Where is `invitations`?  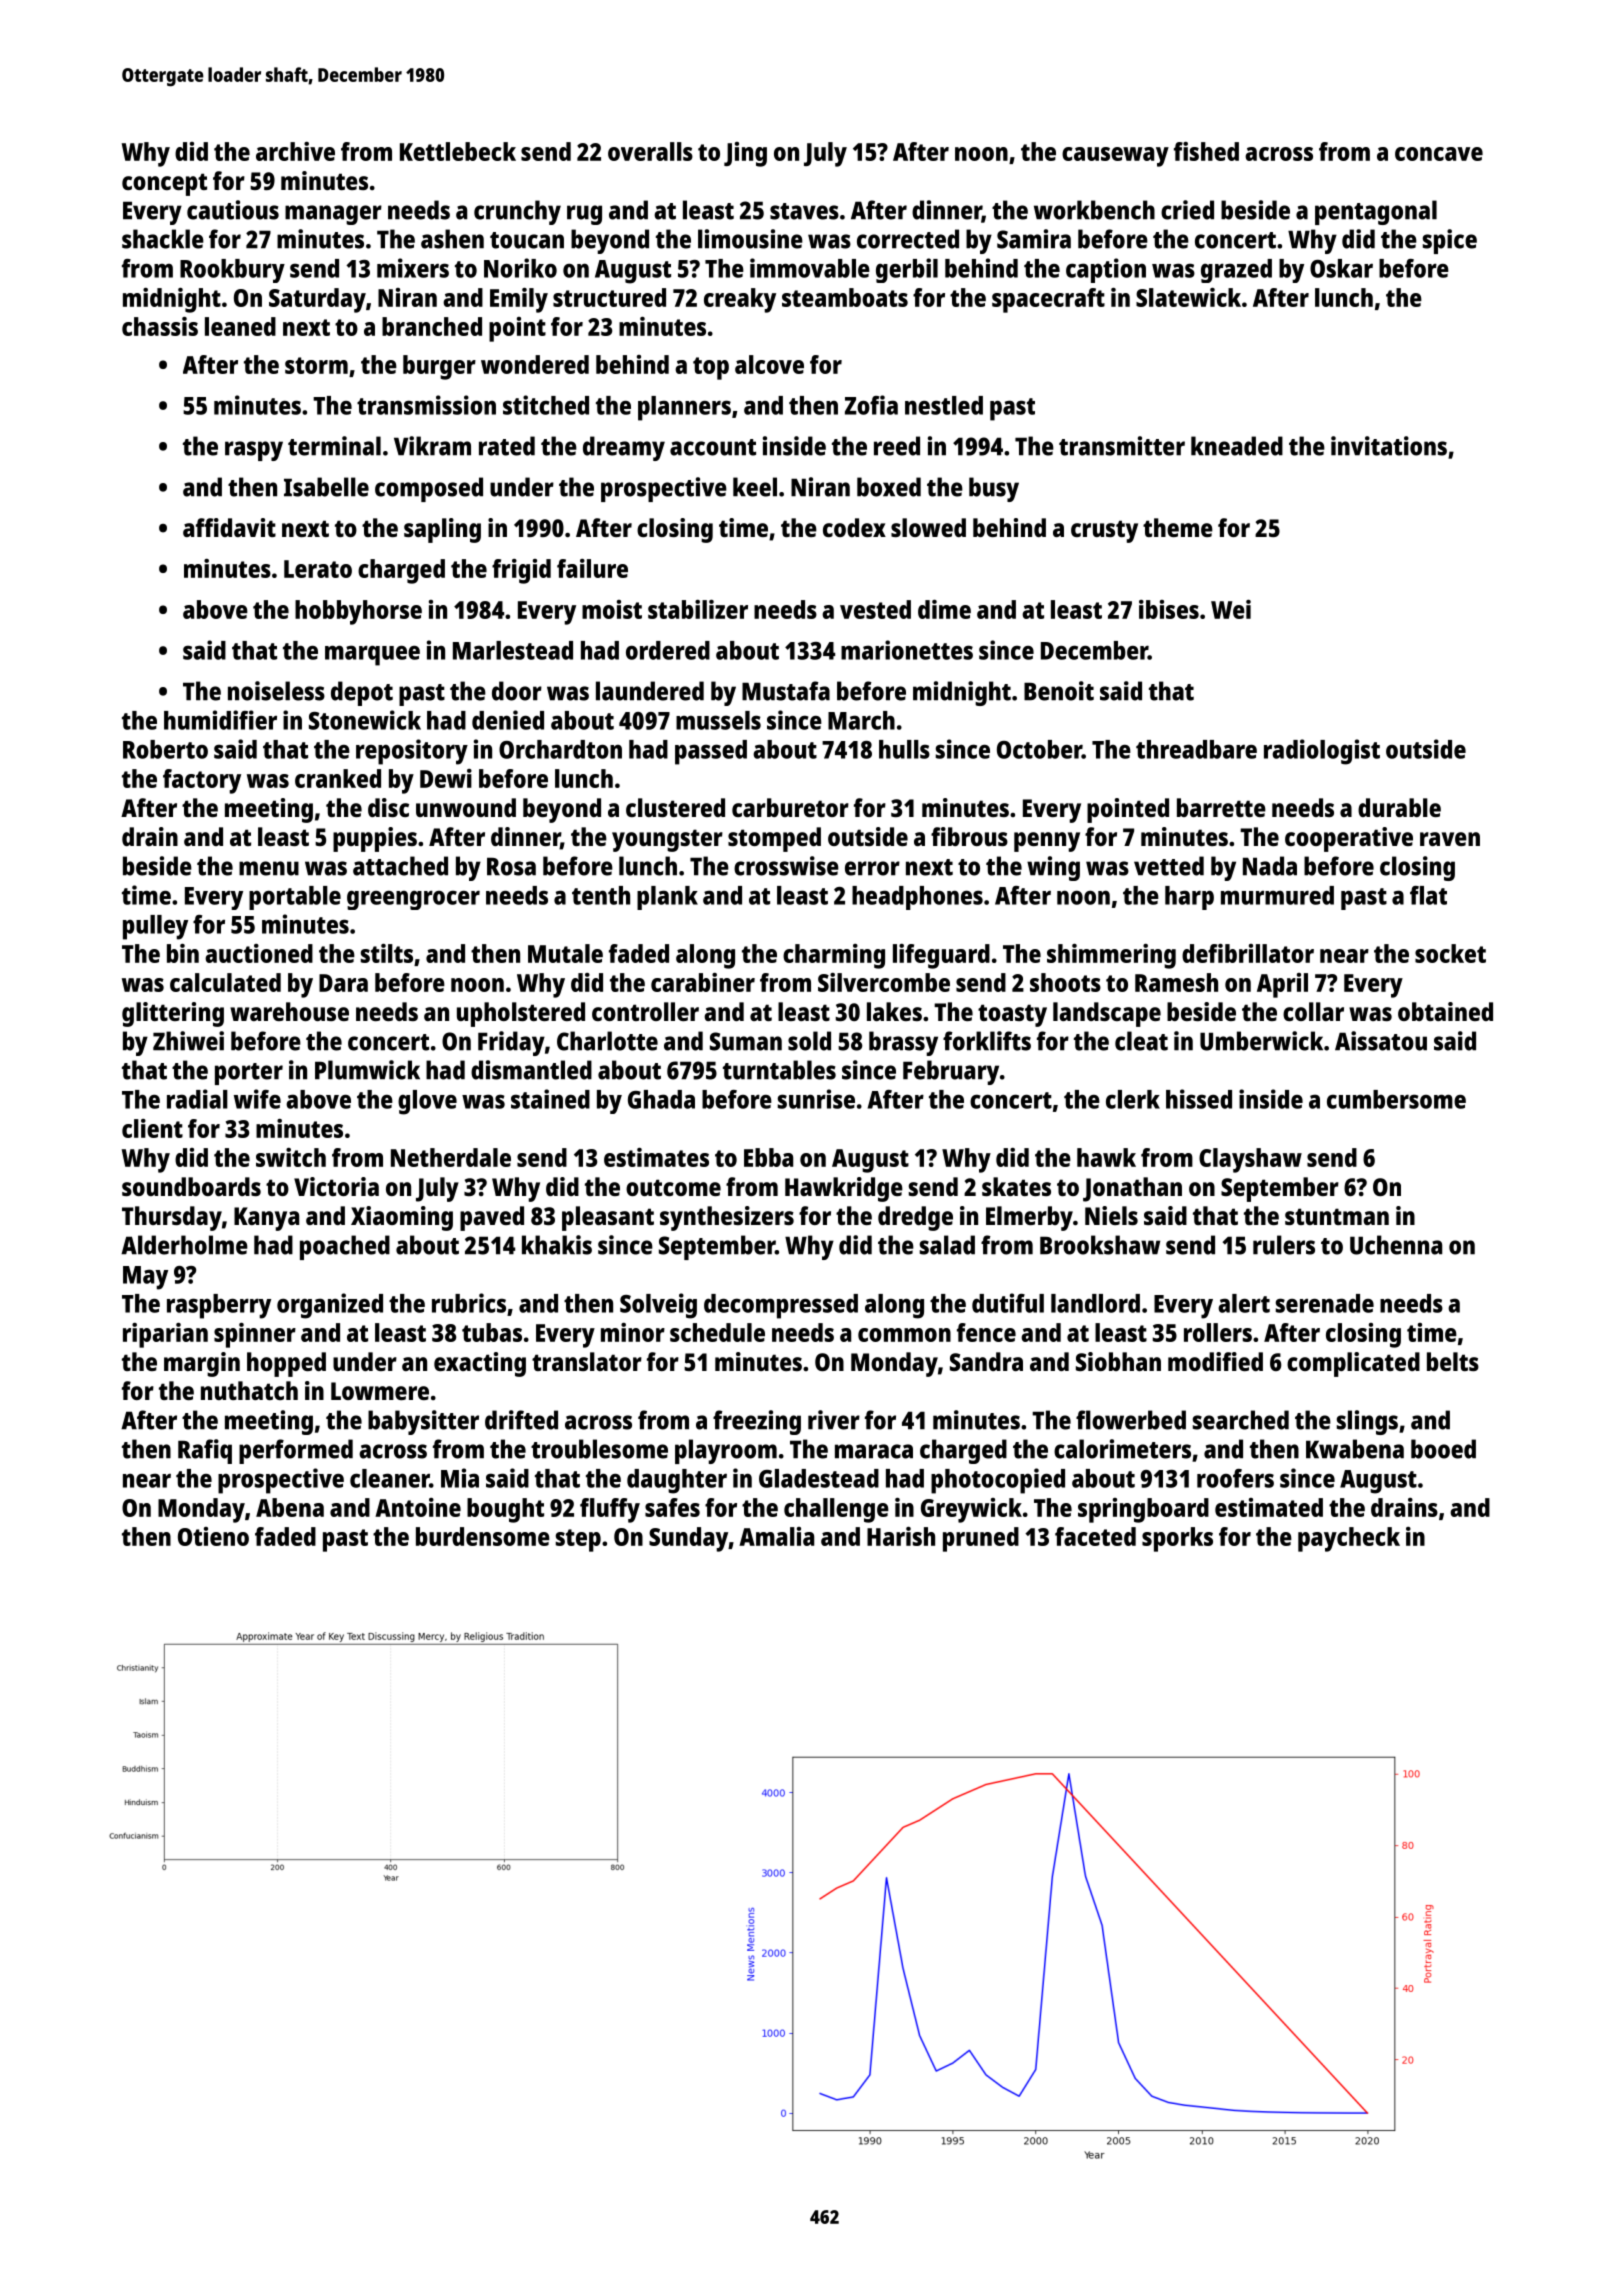
invitations is located at coordinates (1389, 446).
